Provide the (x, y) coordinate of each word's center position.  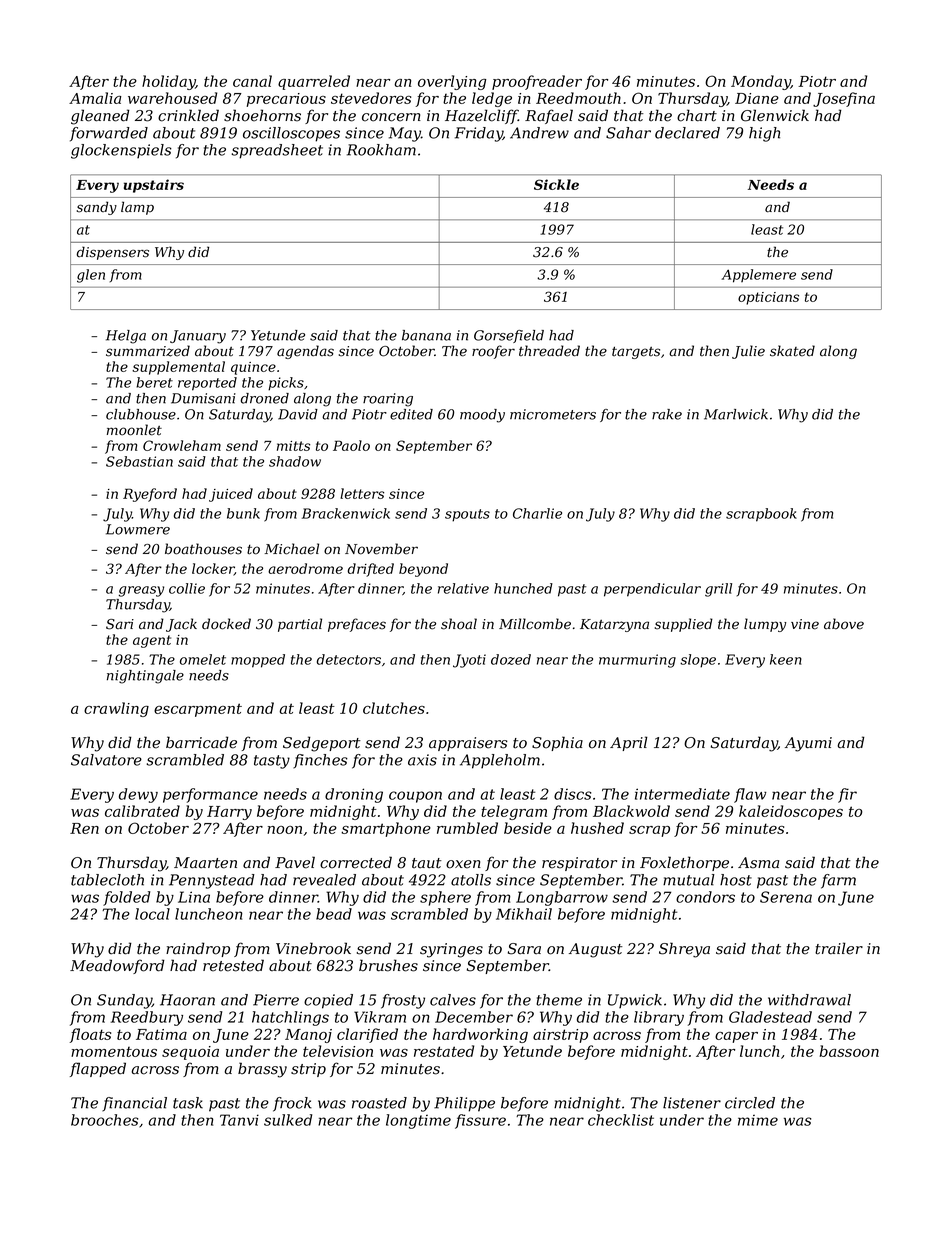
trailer (839, 948)
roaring (388, 400)
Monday (761, 82)
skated (792, 351)
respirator (579, 864)
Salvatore (106, 760)
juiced (231, 495)
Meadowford (117, 966)
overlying (452, 82)
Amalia (95, 98)
